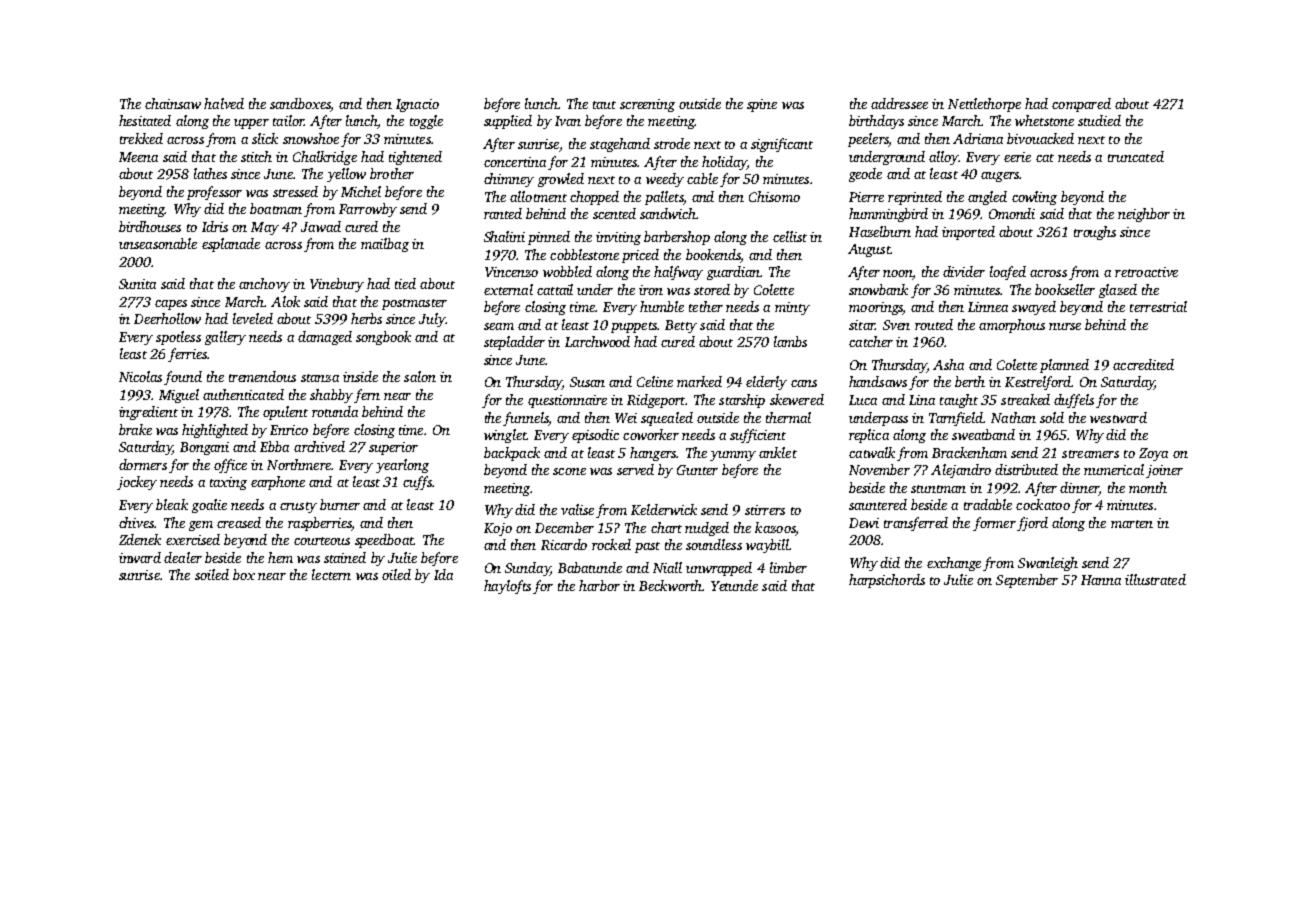  I want to click on truncated, so click(1136, 156).
